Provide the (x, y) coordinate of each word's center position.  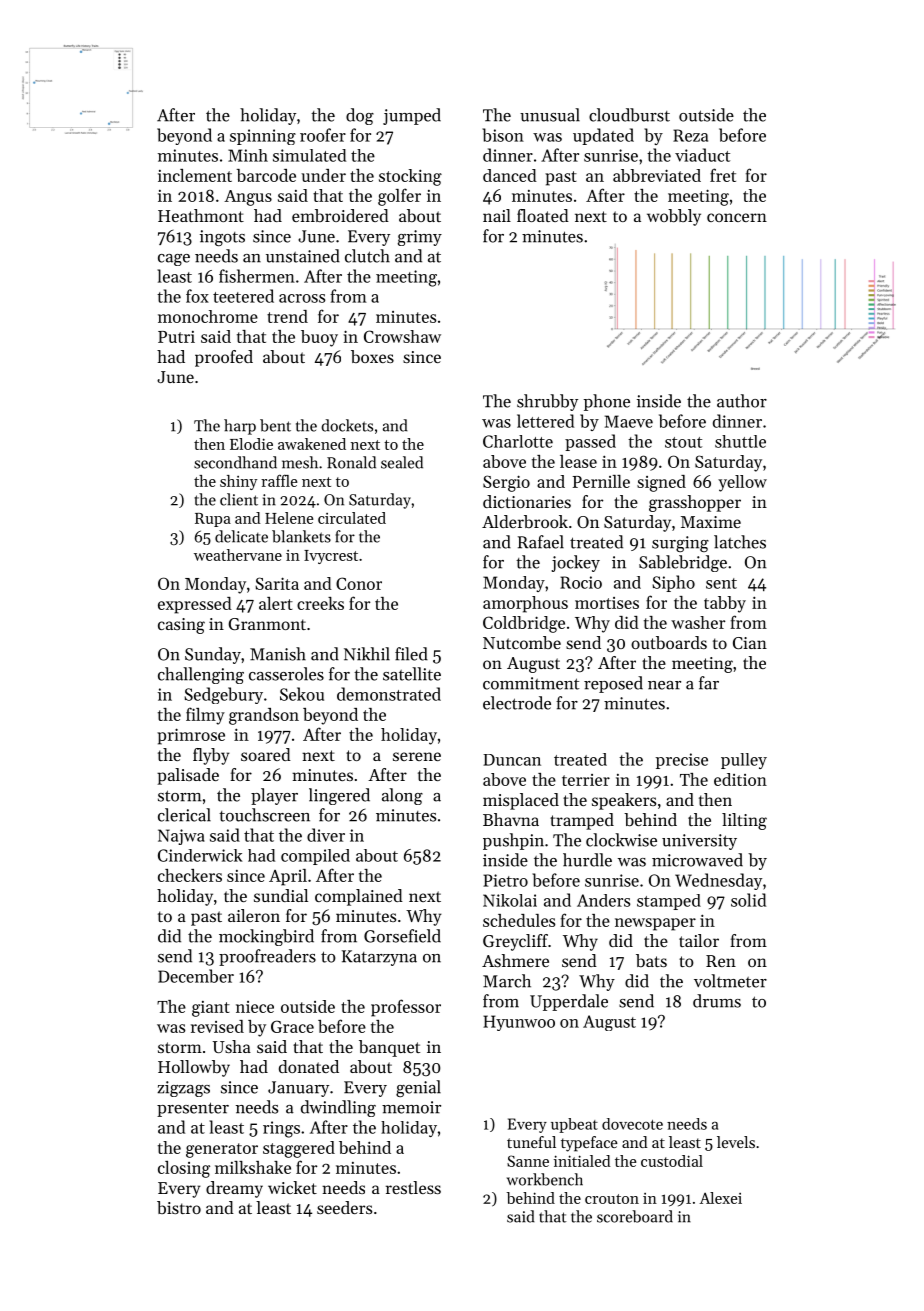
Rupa (213, 520)
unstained (303, 256)
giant (211, 1009)
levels (736, 1142)
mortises (607, 603)
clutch (367, 256)
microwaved (697, 860)
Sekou (302, 694)
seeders (344, 1207)
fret (723, 175)
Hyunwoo (519, 1023)
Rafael (541, 542)
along (402, 796)
